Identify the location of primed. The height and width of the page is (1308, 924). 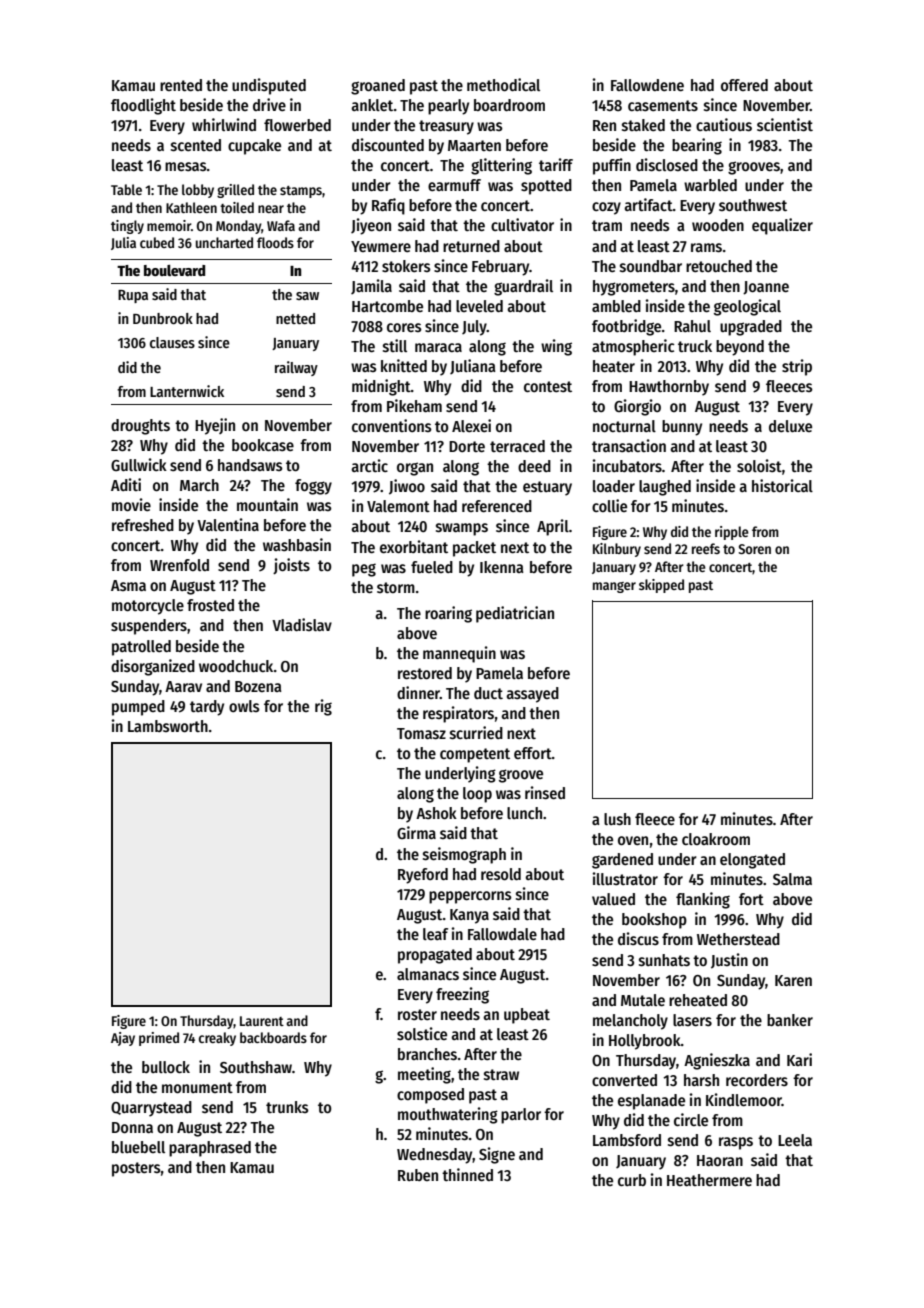
(159, 1039).
